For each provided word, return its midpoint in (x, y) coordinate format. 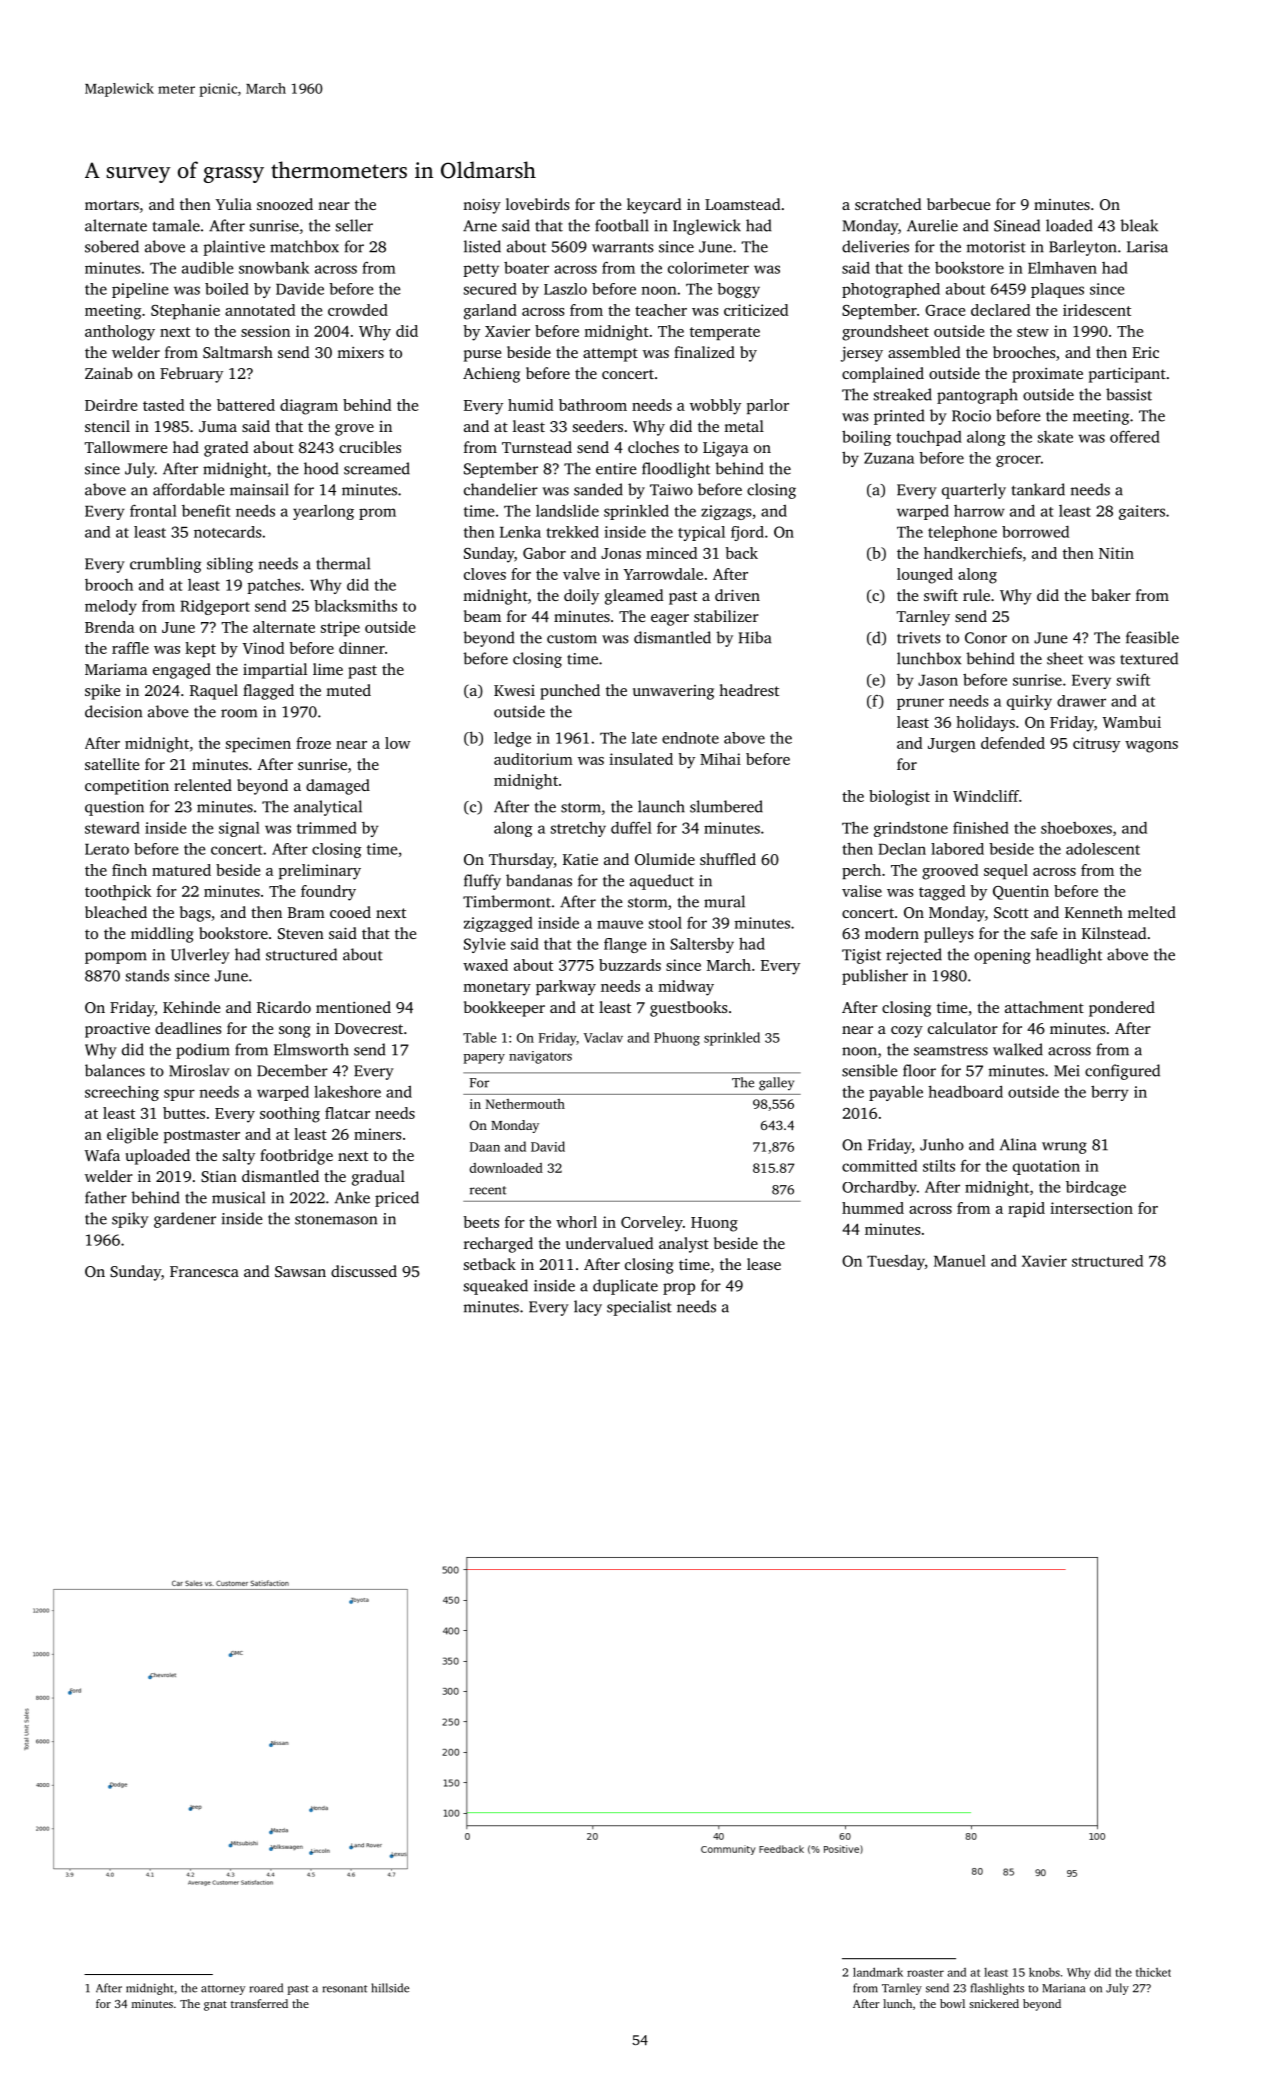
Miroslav (199, 1070)
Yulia (234, 204)
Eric (1145, 352)
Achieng (491, 375)
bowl (952, 2003)
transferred (259, 2003)
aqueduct (662, 882)
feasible (1152, 637)
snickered (994, 2003)
